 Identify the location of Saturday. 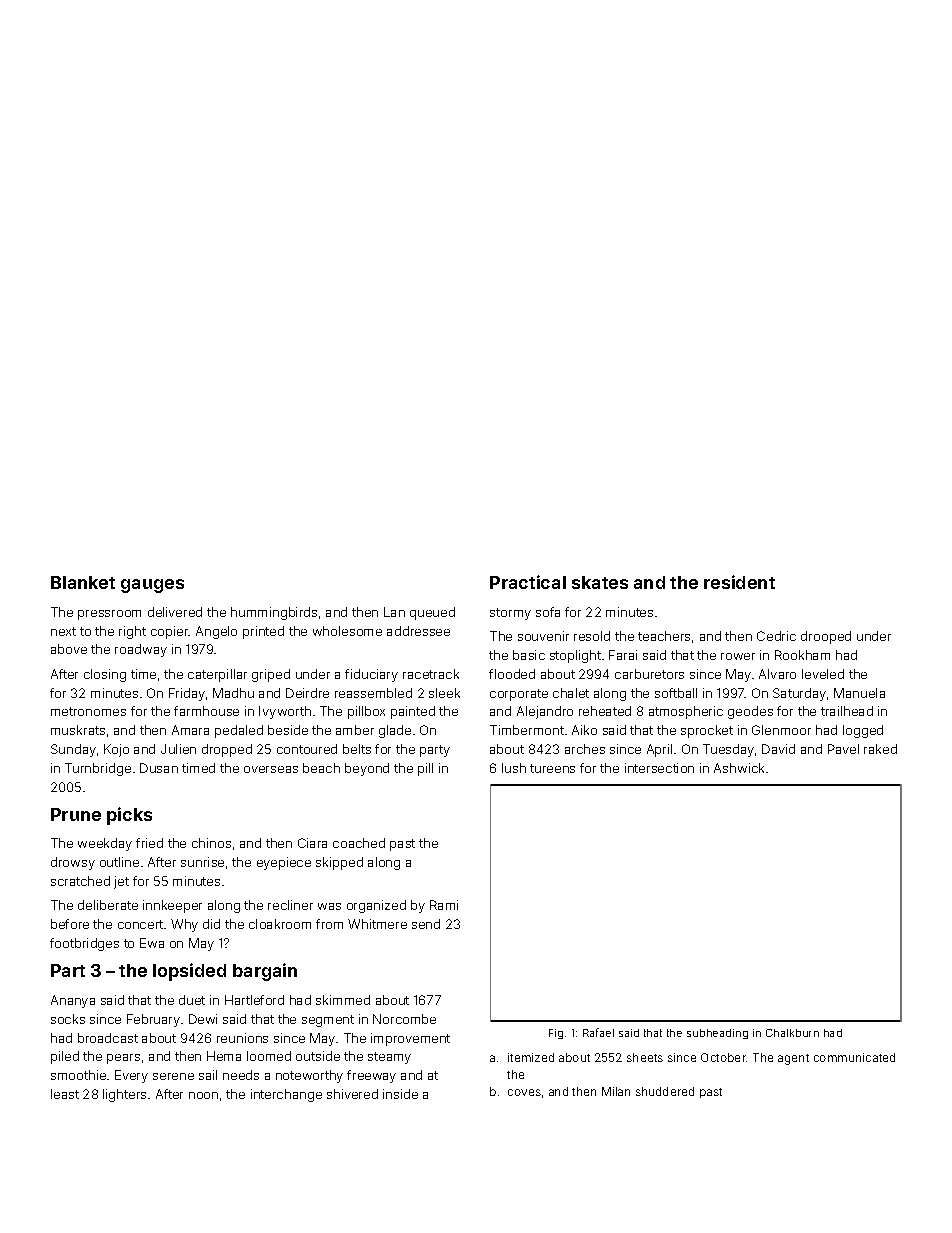
(799, 694).
